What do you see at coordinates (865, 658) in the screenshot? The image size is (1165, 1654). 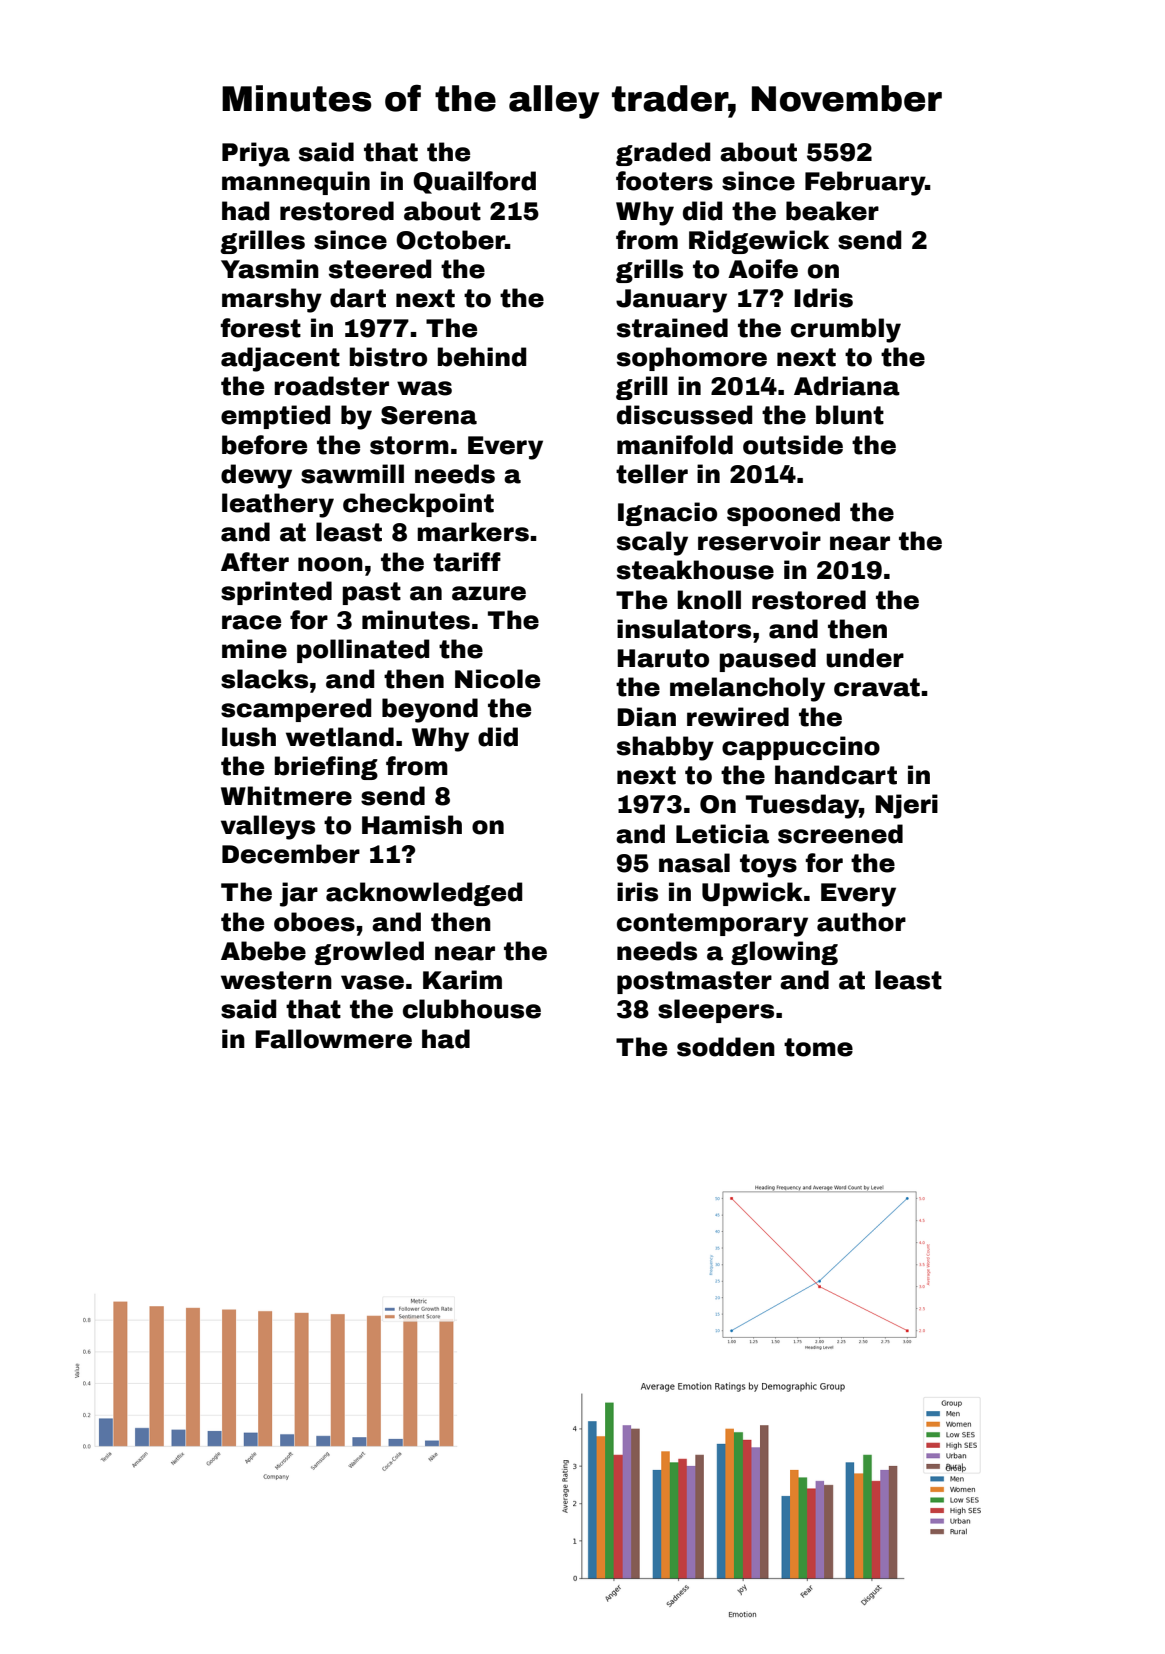 I see `under` at bounding box center [865, 658].
